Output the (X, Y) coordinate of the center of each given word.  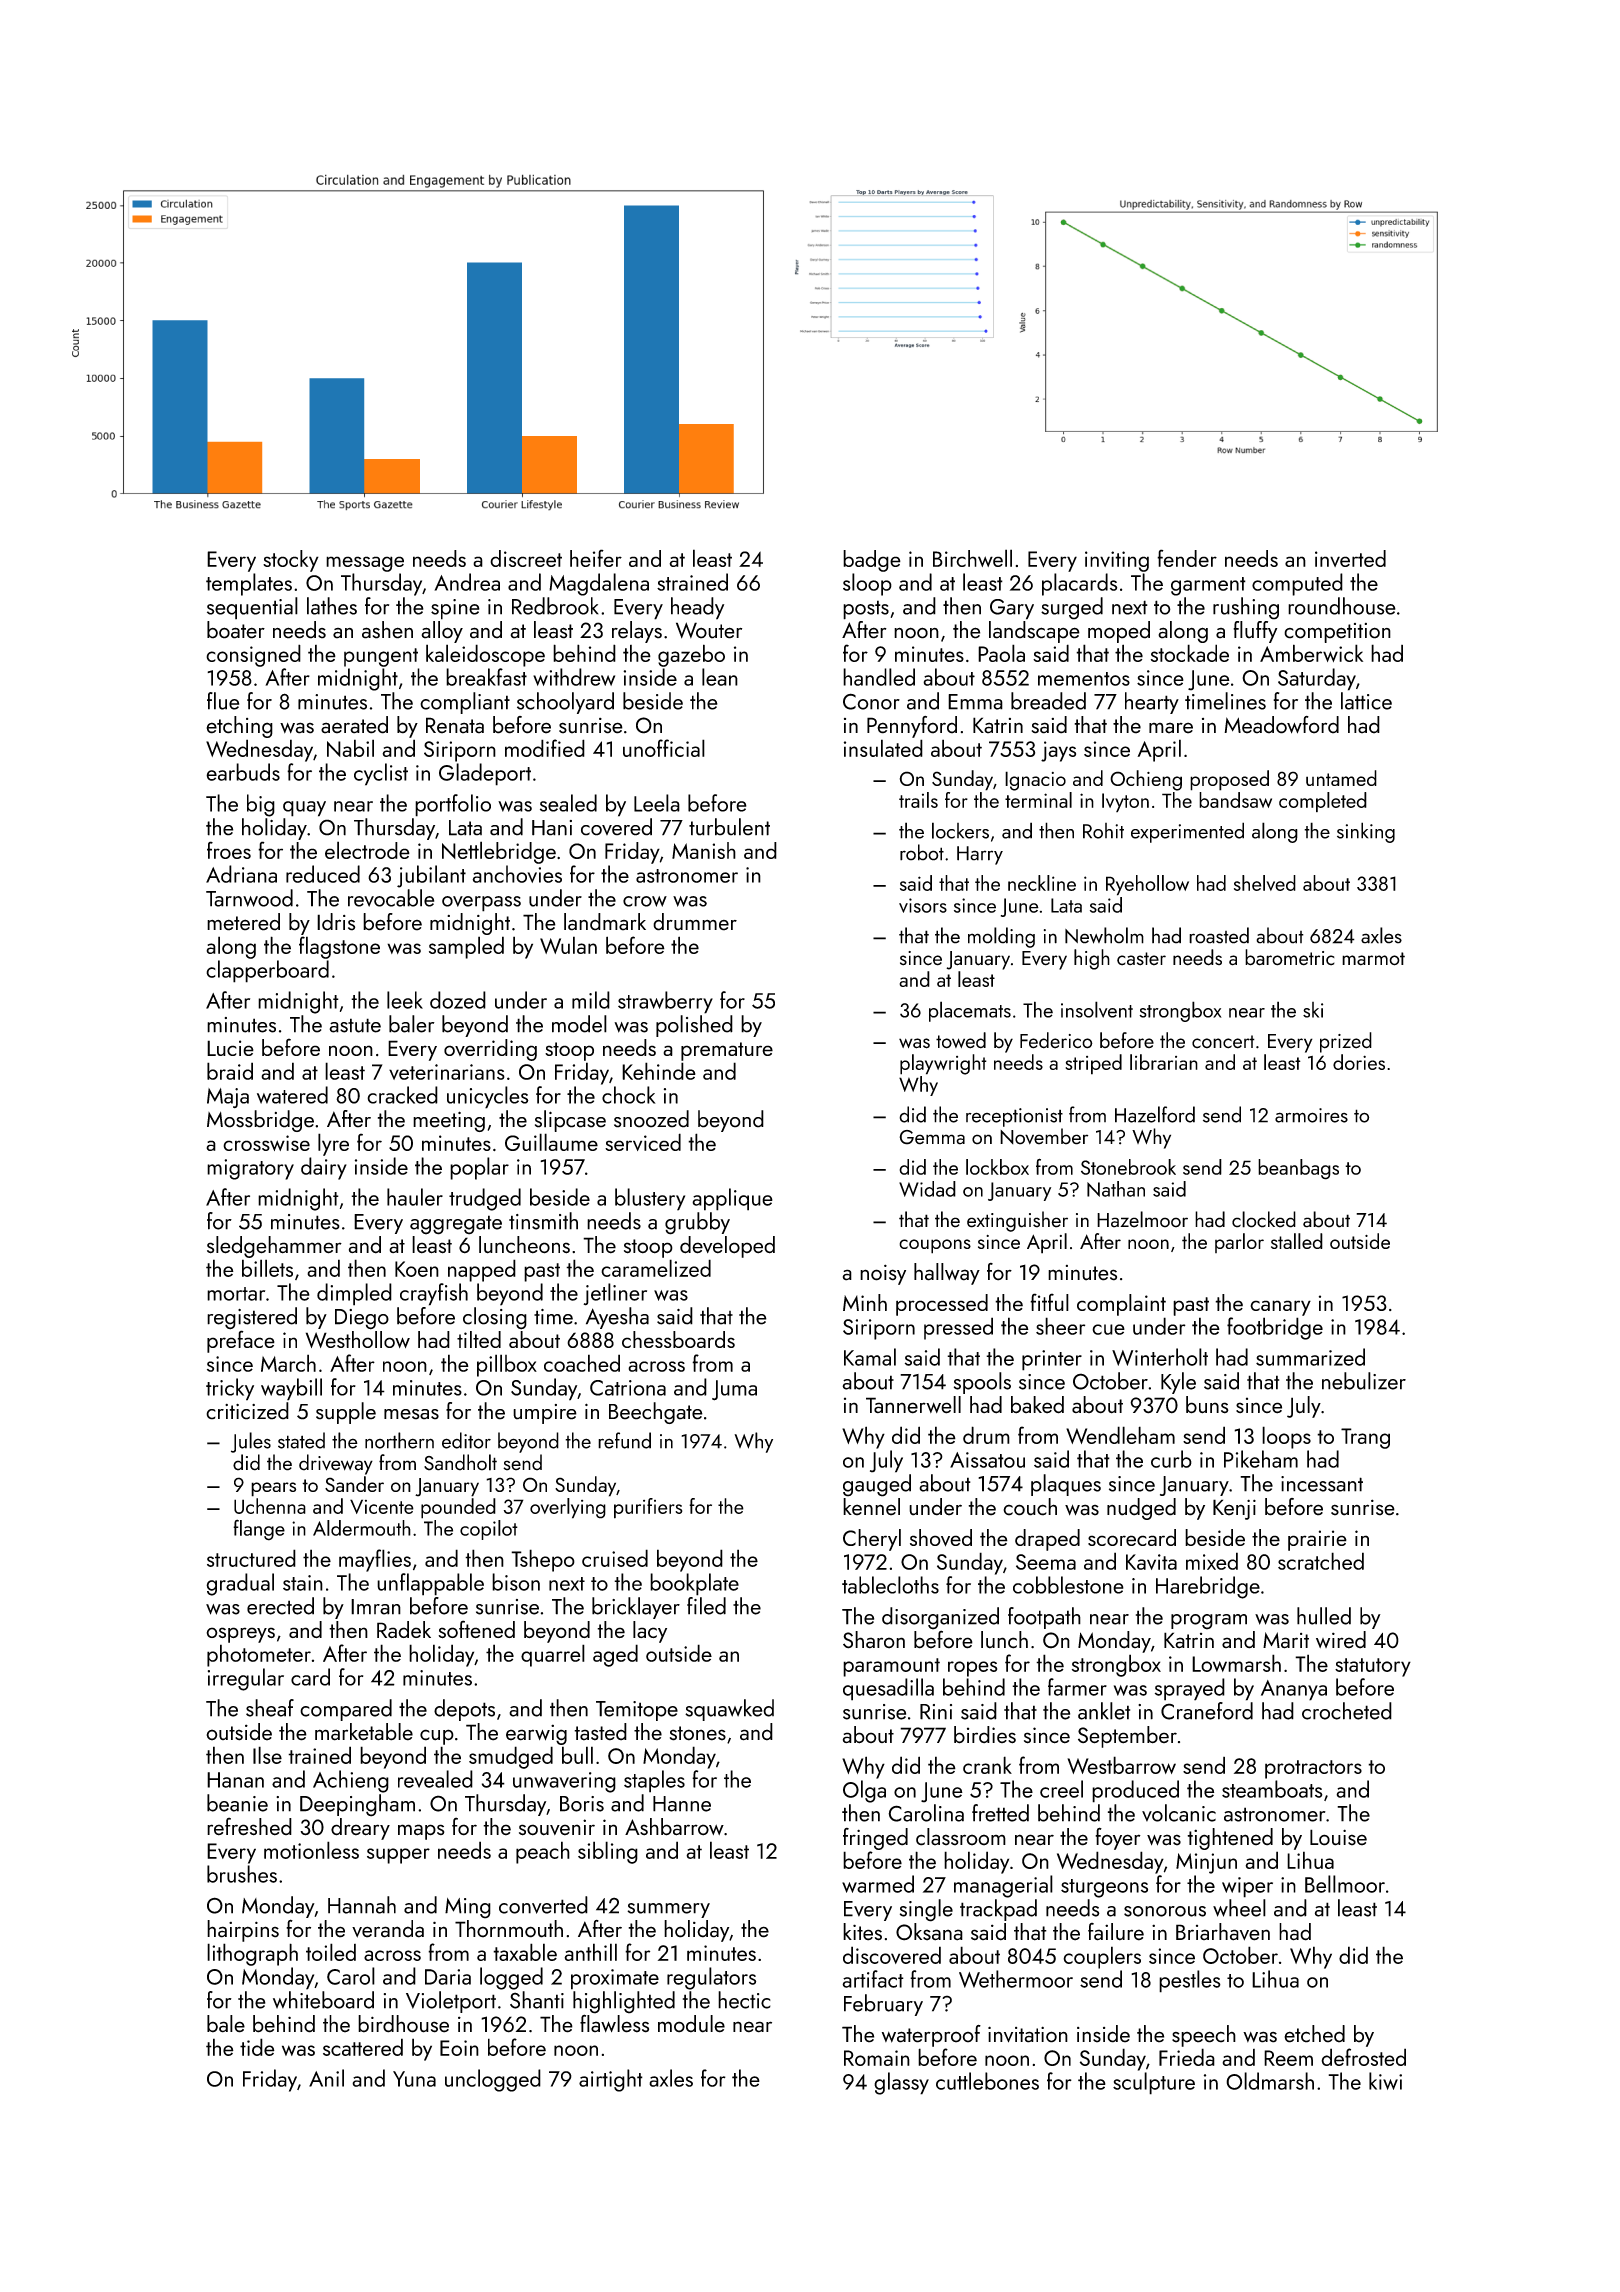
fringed (875, 1839)
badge (872, 561)
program (1209, 1622)
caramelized (656, 1268)
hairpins (243, 1931)
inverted (1350, 558)
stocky (291, 561)
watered (292, 1095)
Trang (1365, 1438)
